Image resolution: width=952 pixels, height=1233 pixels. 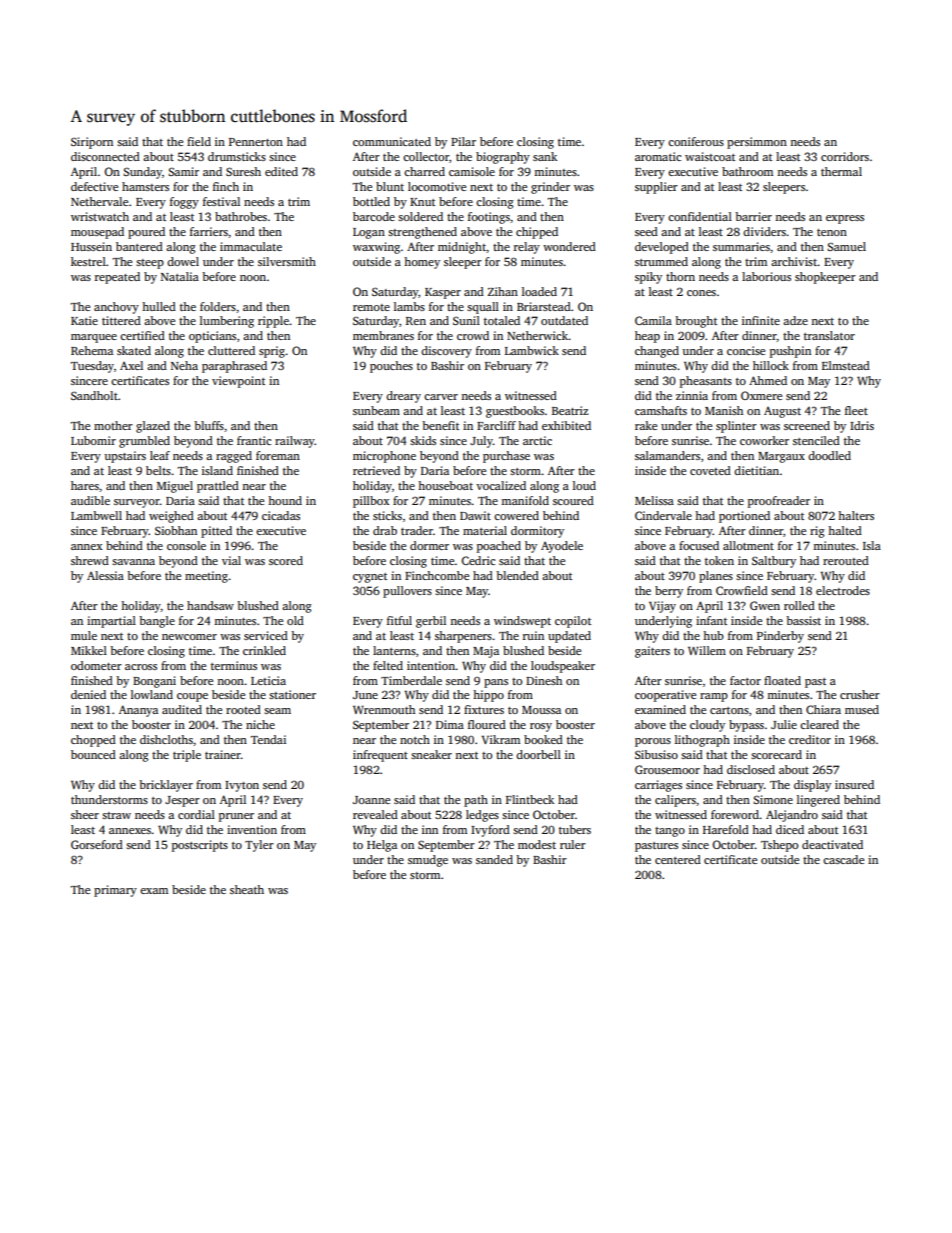 I want to click on infant, so click(x=711, y=620).
